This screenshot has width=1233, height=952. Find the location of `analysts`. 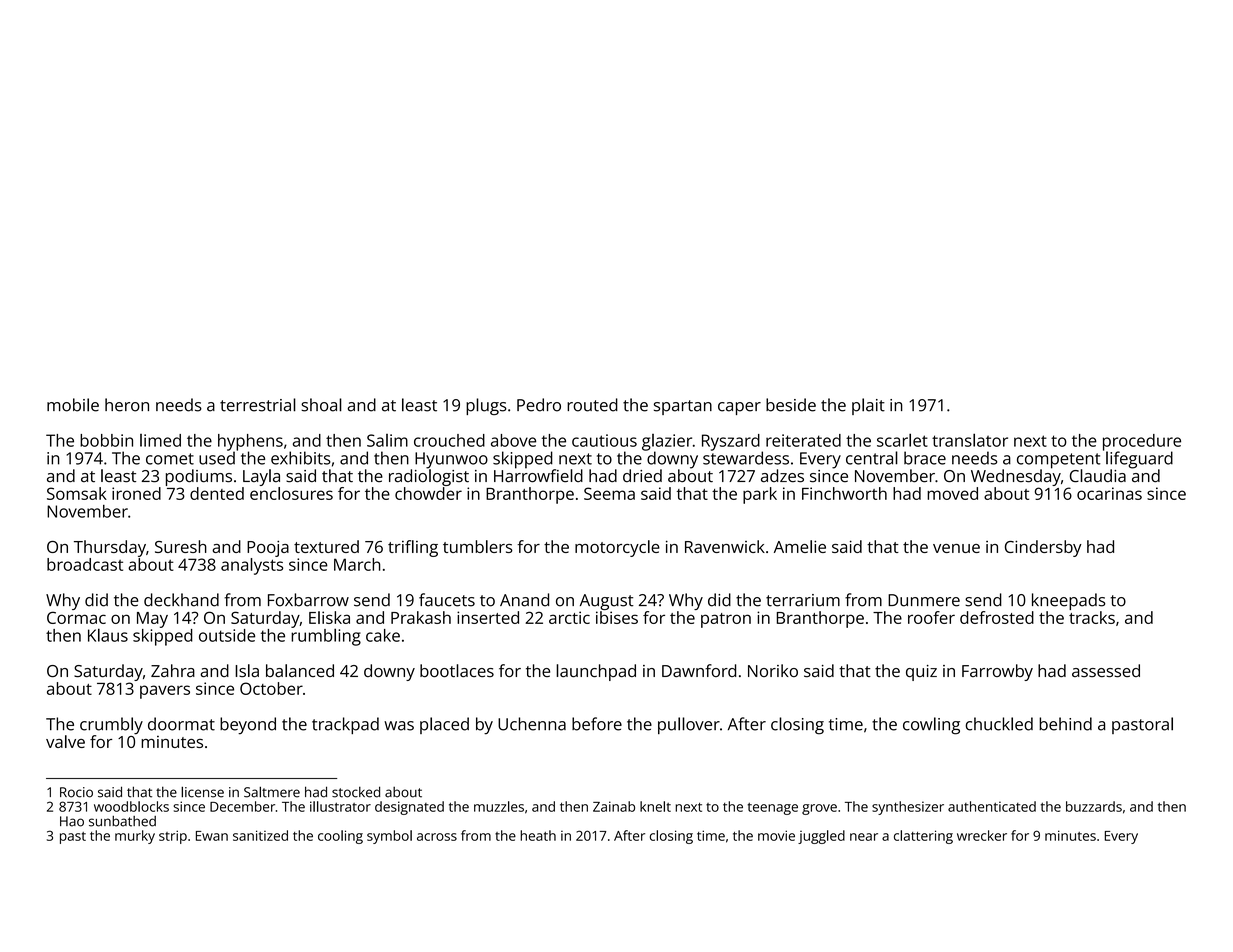

analysts is located at coordinates (252, 566).
